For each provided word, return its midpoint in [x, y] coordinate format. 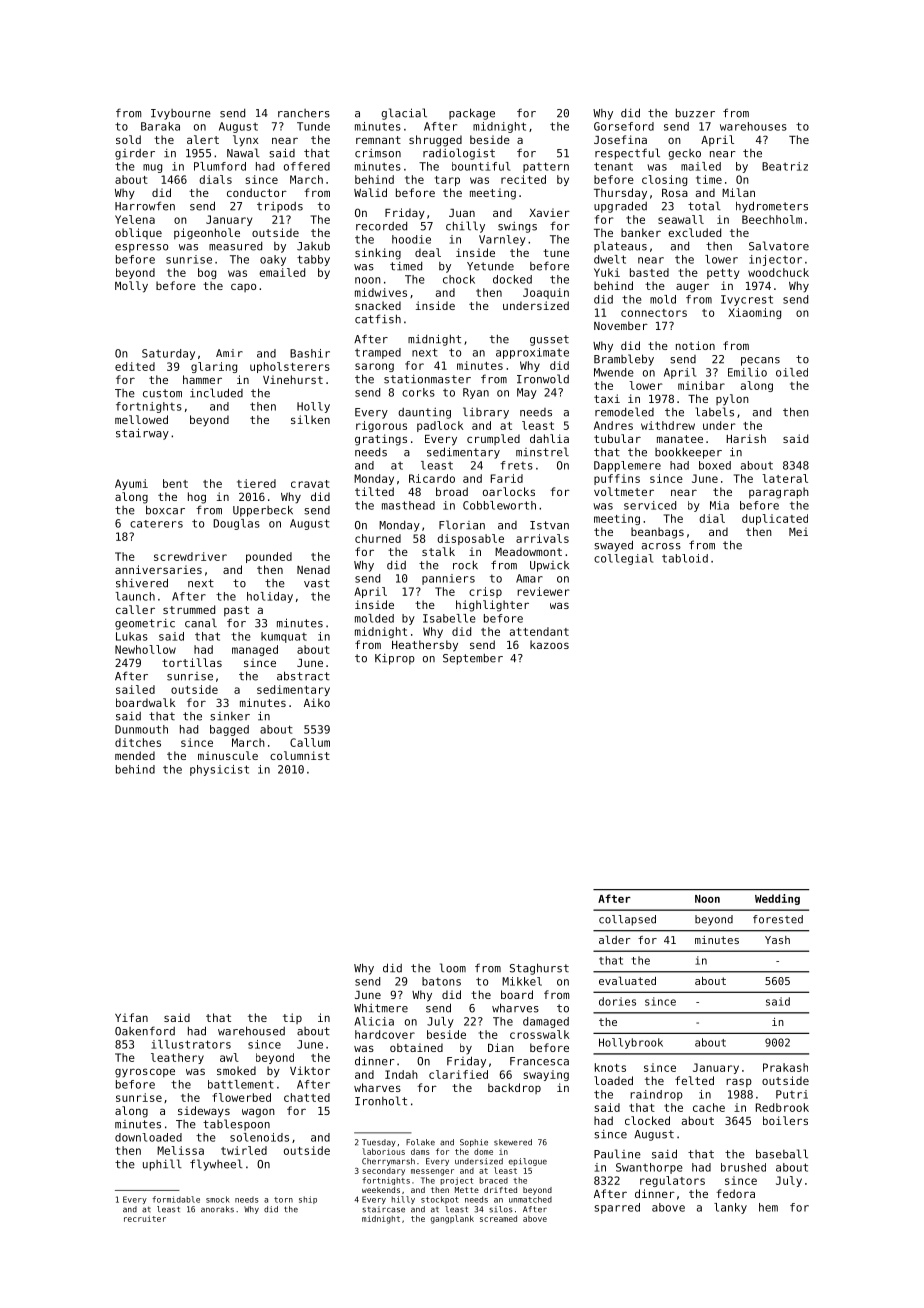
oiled [792, 372]
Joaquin [546, 293]
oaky [273, 260]
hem [768, 1207]
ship [308, 1200]
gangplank [452, 1219]
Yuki [607, 272]
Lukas [132, 636]
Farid [507, 478]
